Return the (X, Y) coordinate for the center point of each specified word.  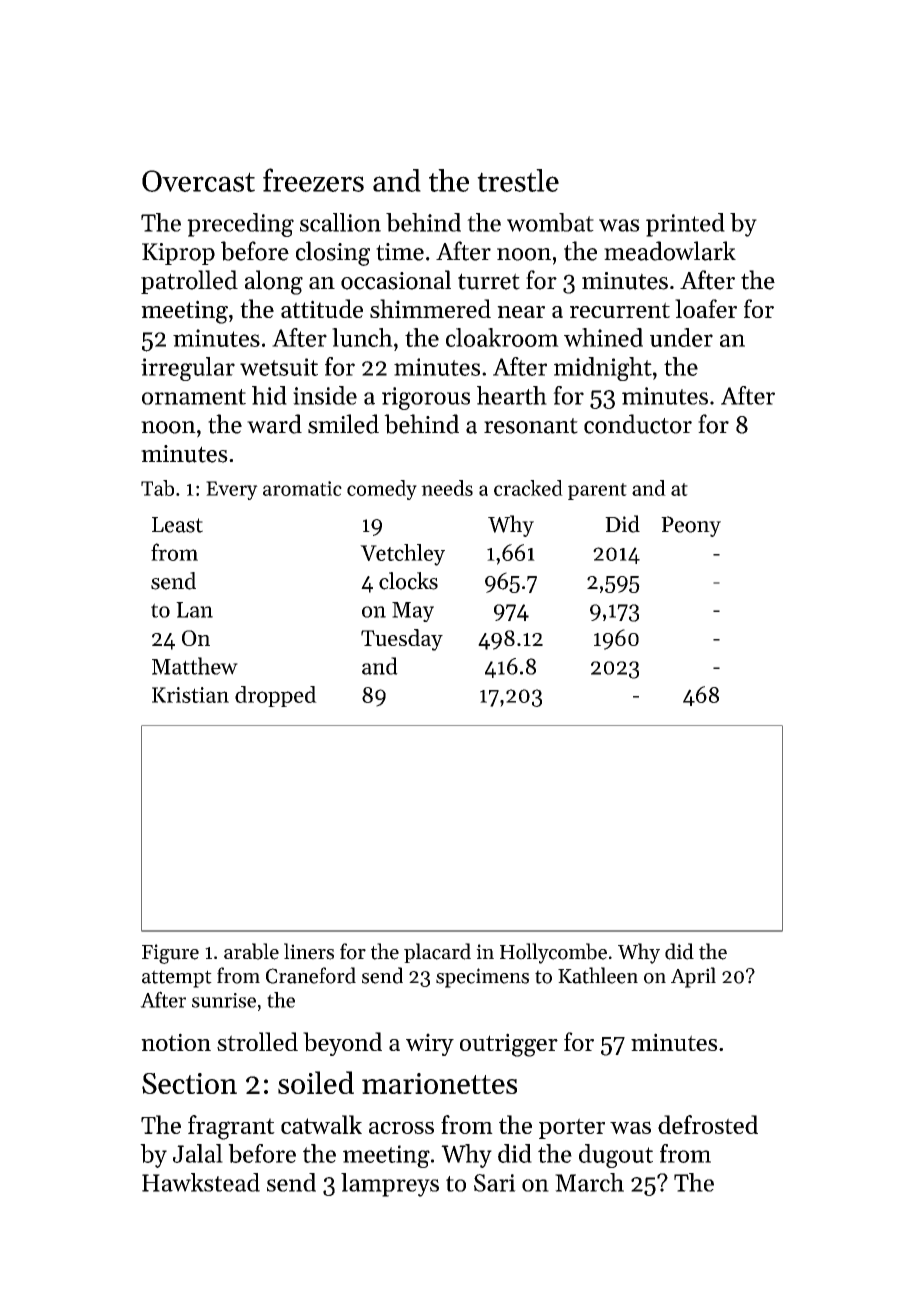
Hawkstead (201, 1182)
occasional (396, 280)
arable (251, 951)
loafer (706, 308)
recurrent (620, 310)
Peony (691, 526)
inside (325, 395)
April (693, 977)
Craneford (311, 975)
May (413, 612)
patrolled (189, 282)
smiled (343, 424)
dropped (276, 696)
